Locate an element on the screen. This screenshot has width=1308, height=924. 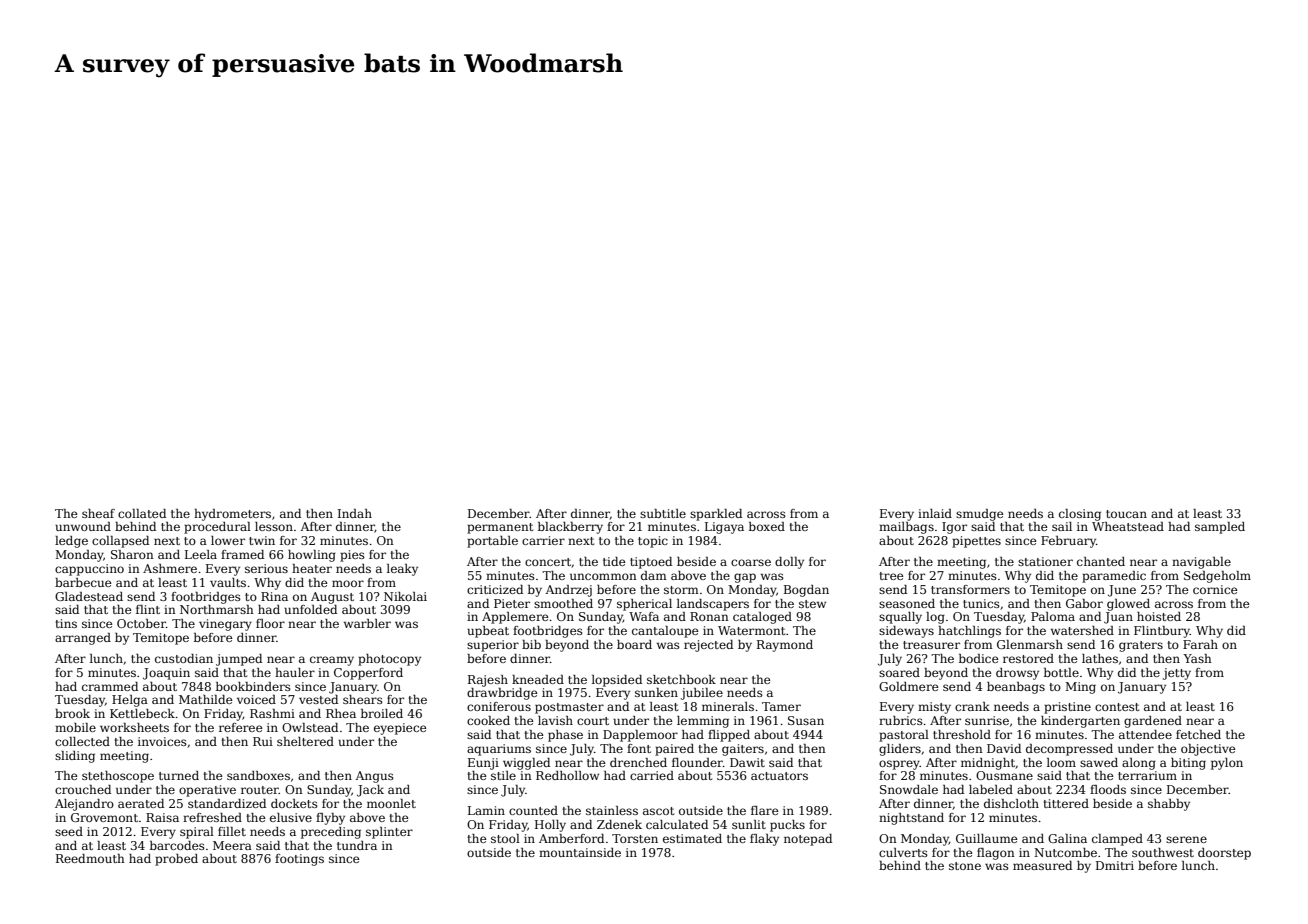
navigable is located at coordinates (1201, 563).
